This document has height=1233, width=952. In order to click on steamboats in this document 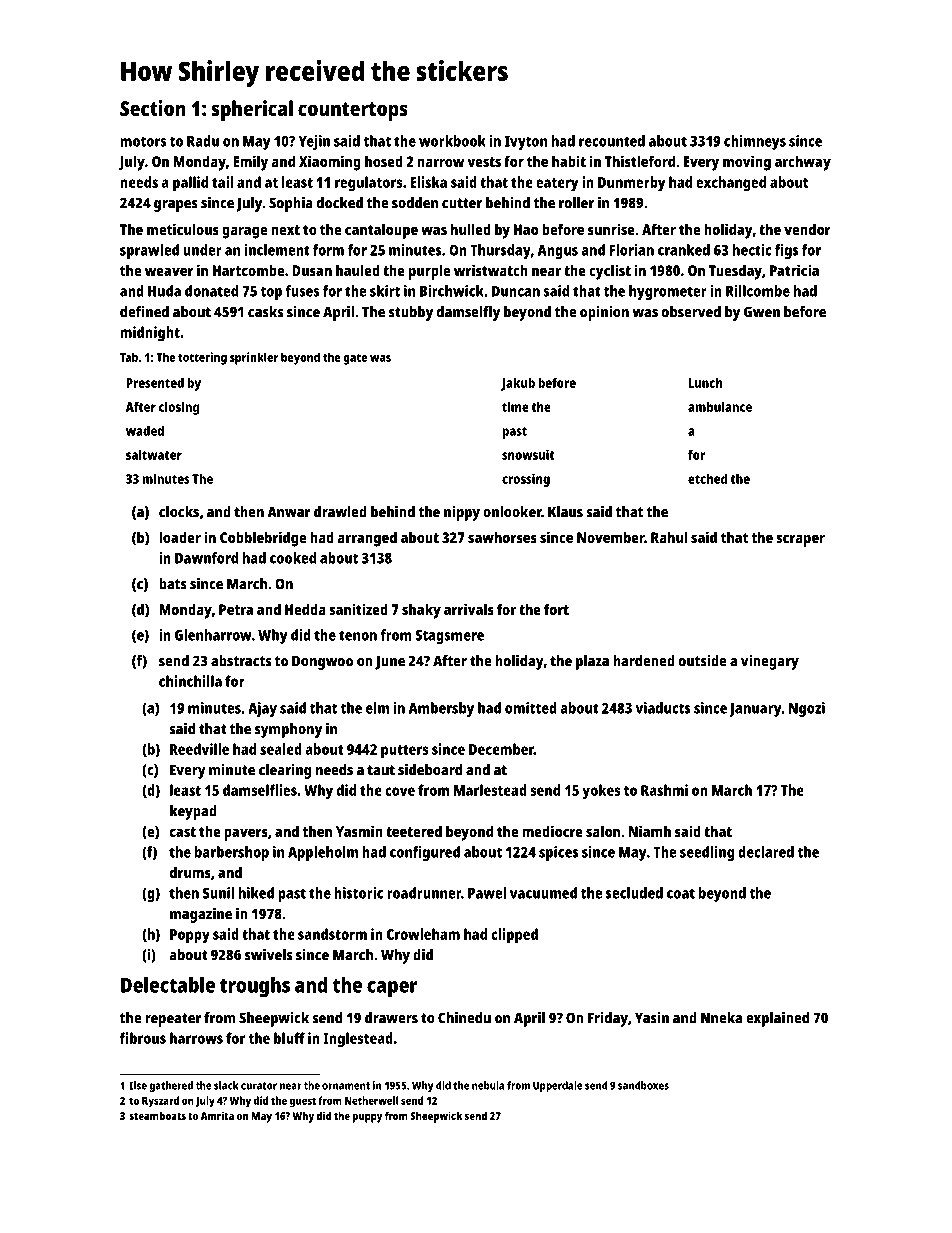, I will do `click(157, 1115)`.
